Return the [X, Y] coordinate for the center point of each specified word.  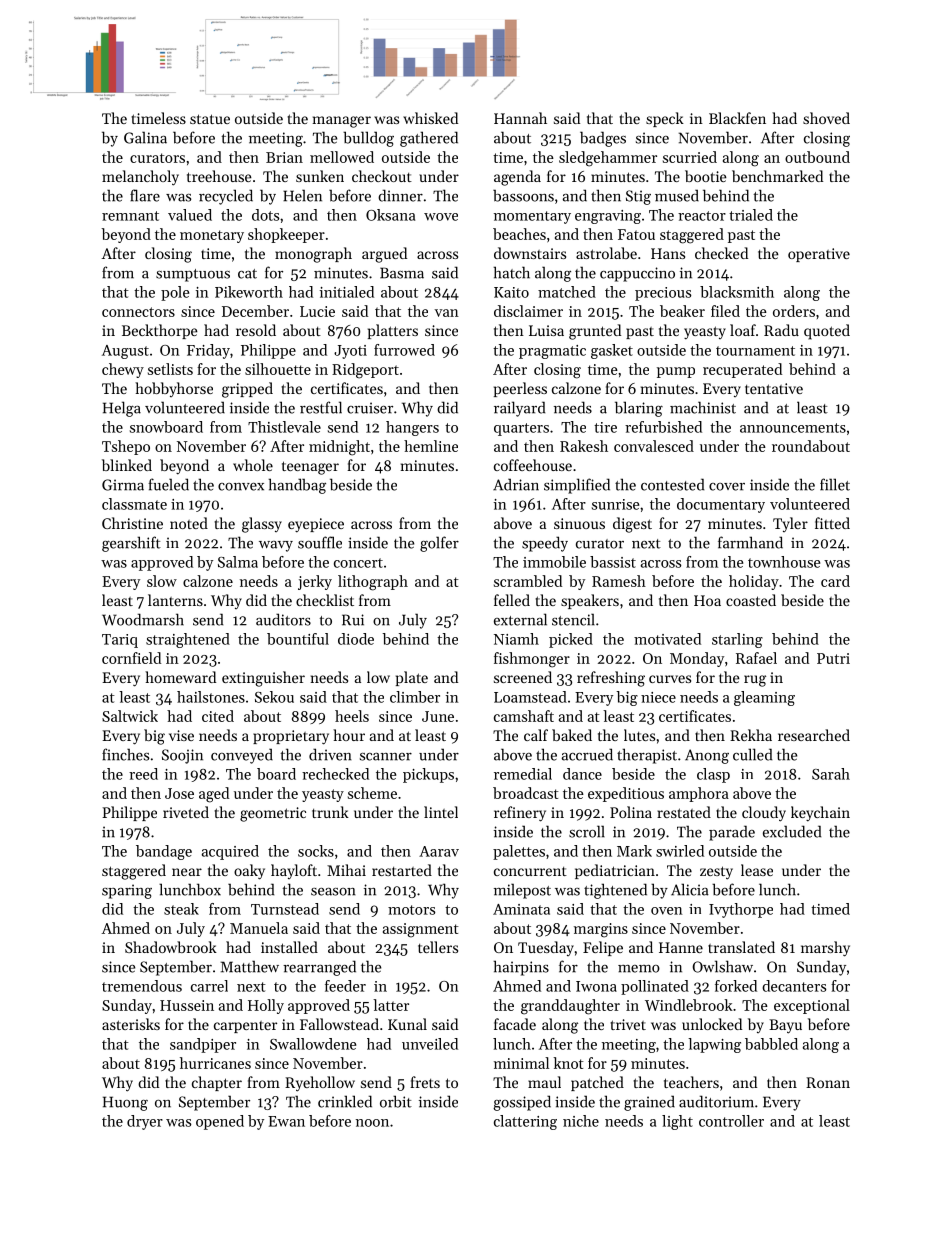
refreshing [611, 679]
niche [581, 1121]
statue [210, 119]
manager [342, 122]
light [677, 1122]
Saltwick [130, 716]
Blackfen [737, 118]
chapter [217, 1083]
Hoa [707, 600]
